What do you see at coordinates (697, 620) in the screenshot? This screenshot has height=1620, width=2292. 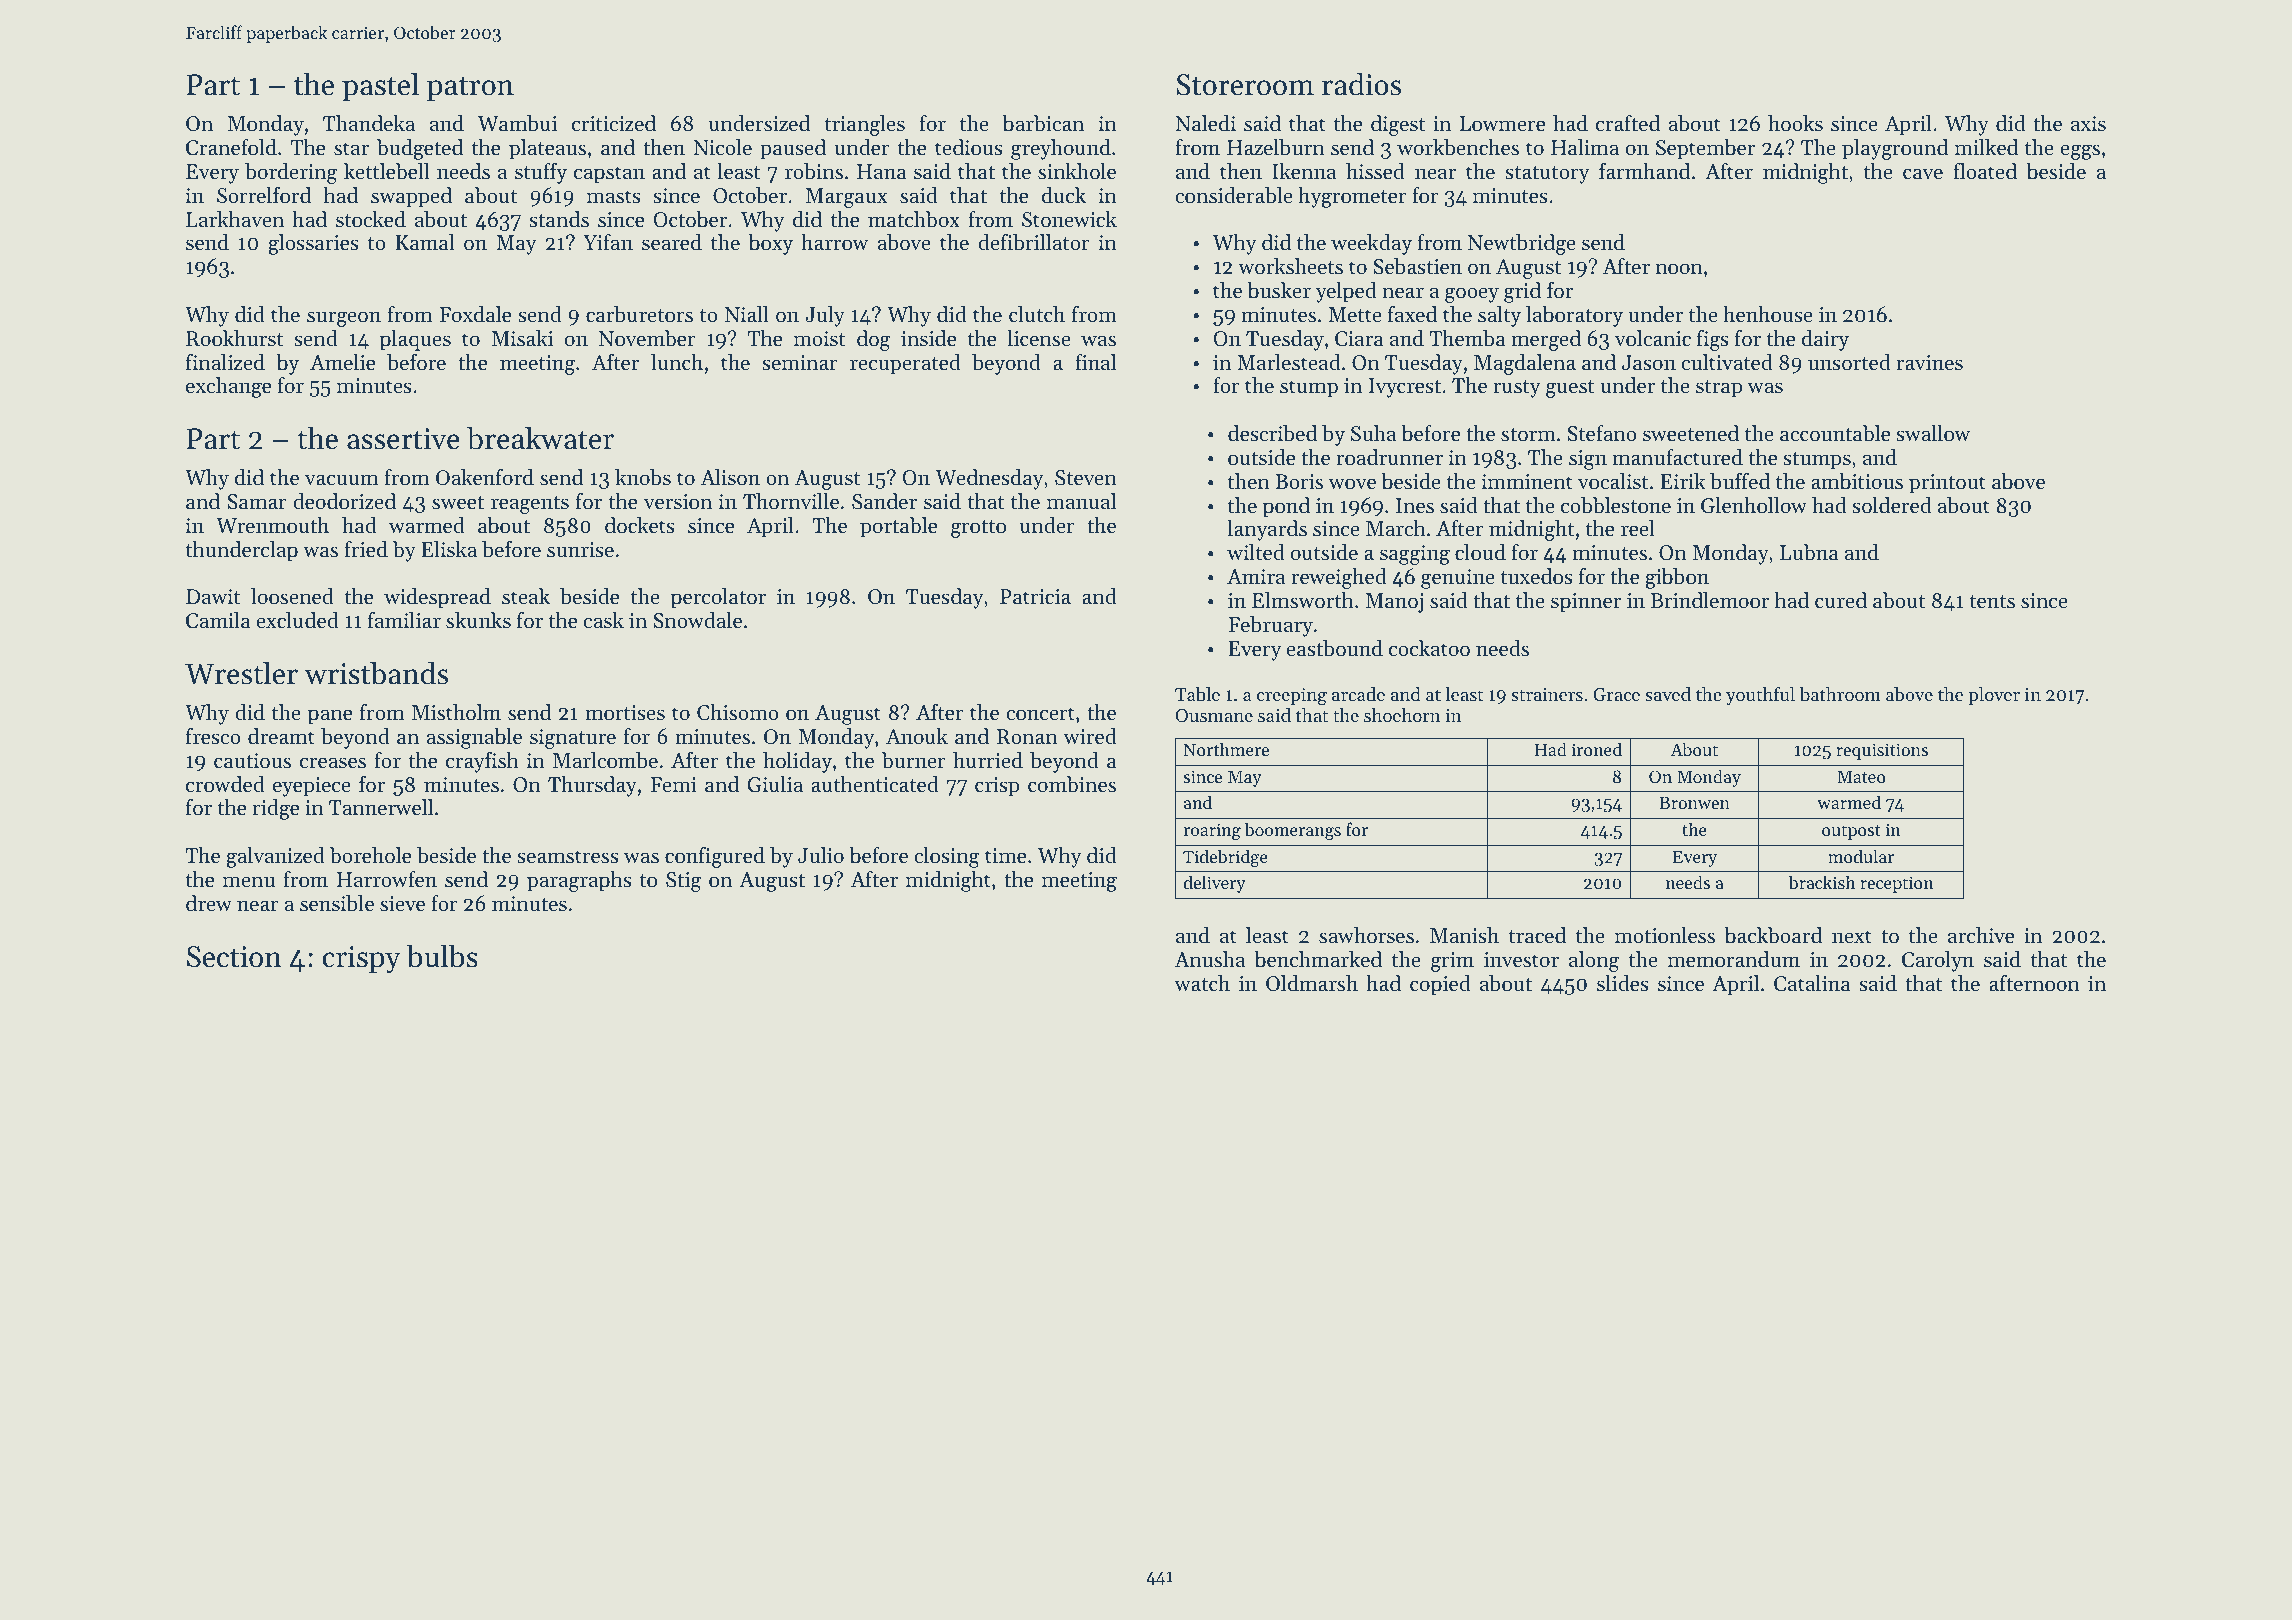 I see `Snowdale` at bounding box center [697, 620].
